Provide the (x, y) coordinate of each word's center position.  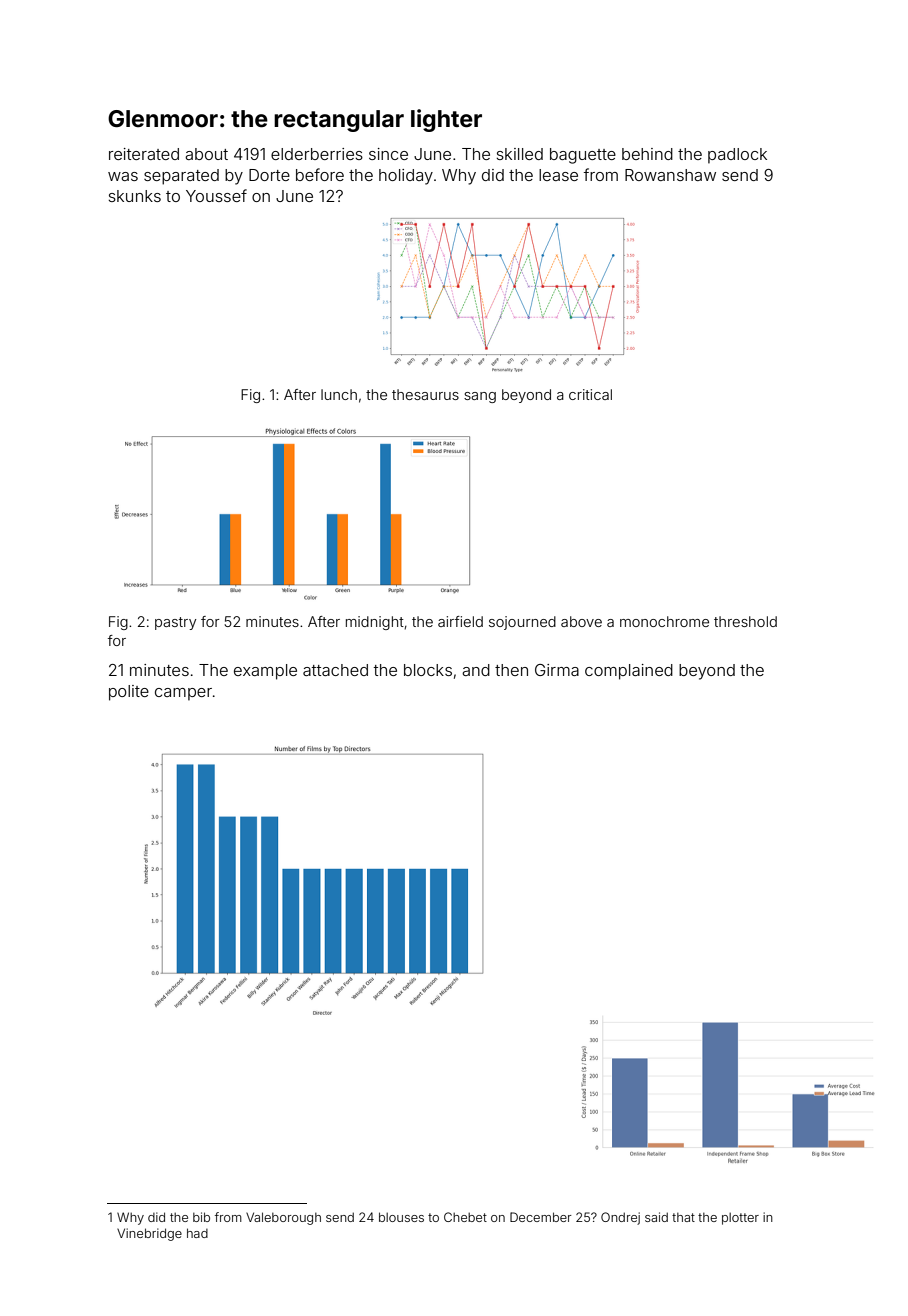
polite (129, 693)
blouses (401, 1217)
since (388, 154)
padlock (737, 156)
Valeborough (283, 1218)
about (206, 154)
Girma (557, 670)
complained (629, 672)
